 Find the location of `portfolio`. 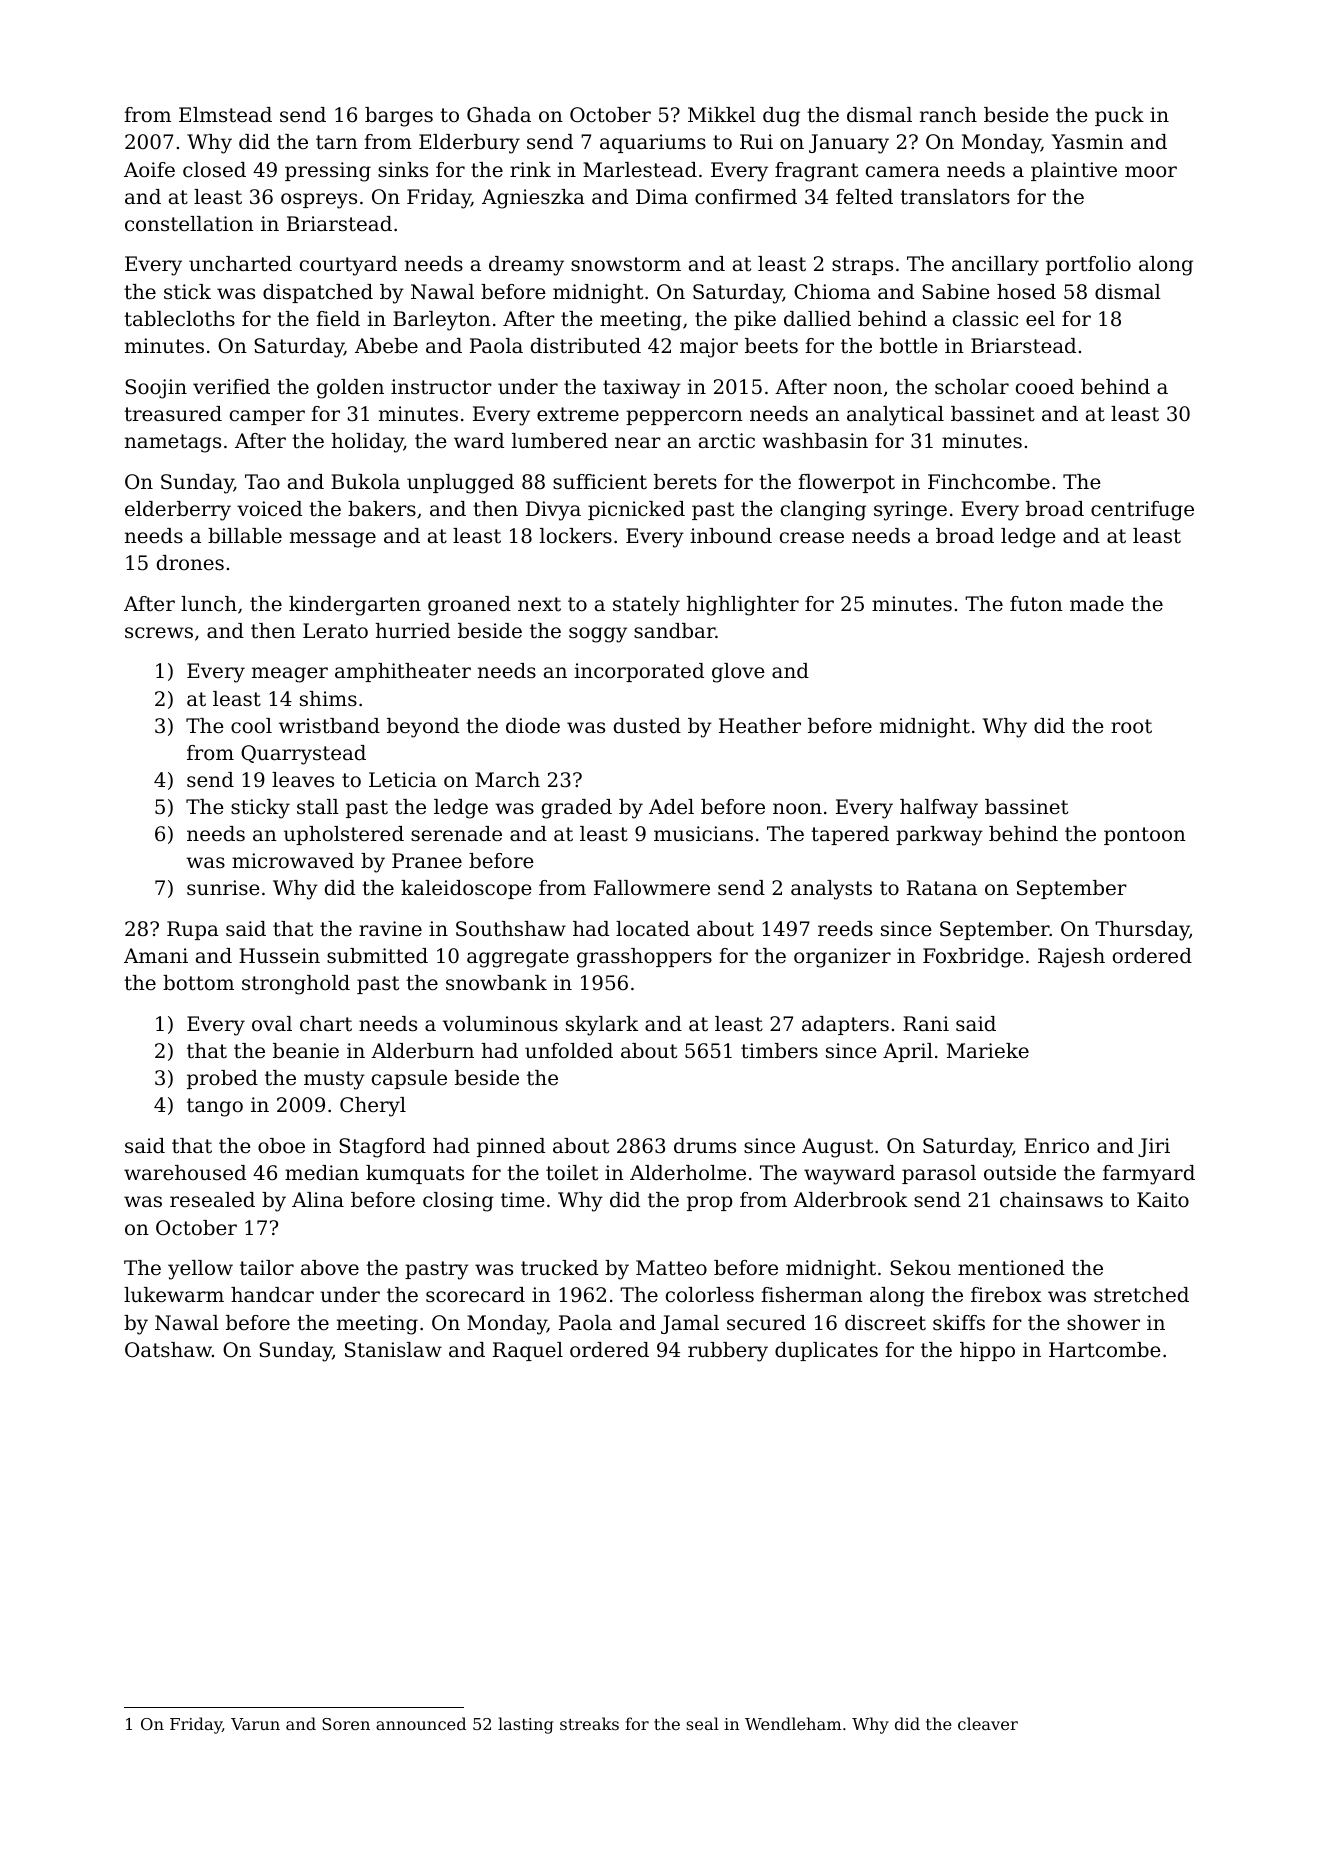

portfolio is located at coordinates (1088, 265).
